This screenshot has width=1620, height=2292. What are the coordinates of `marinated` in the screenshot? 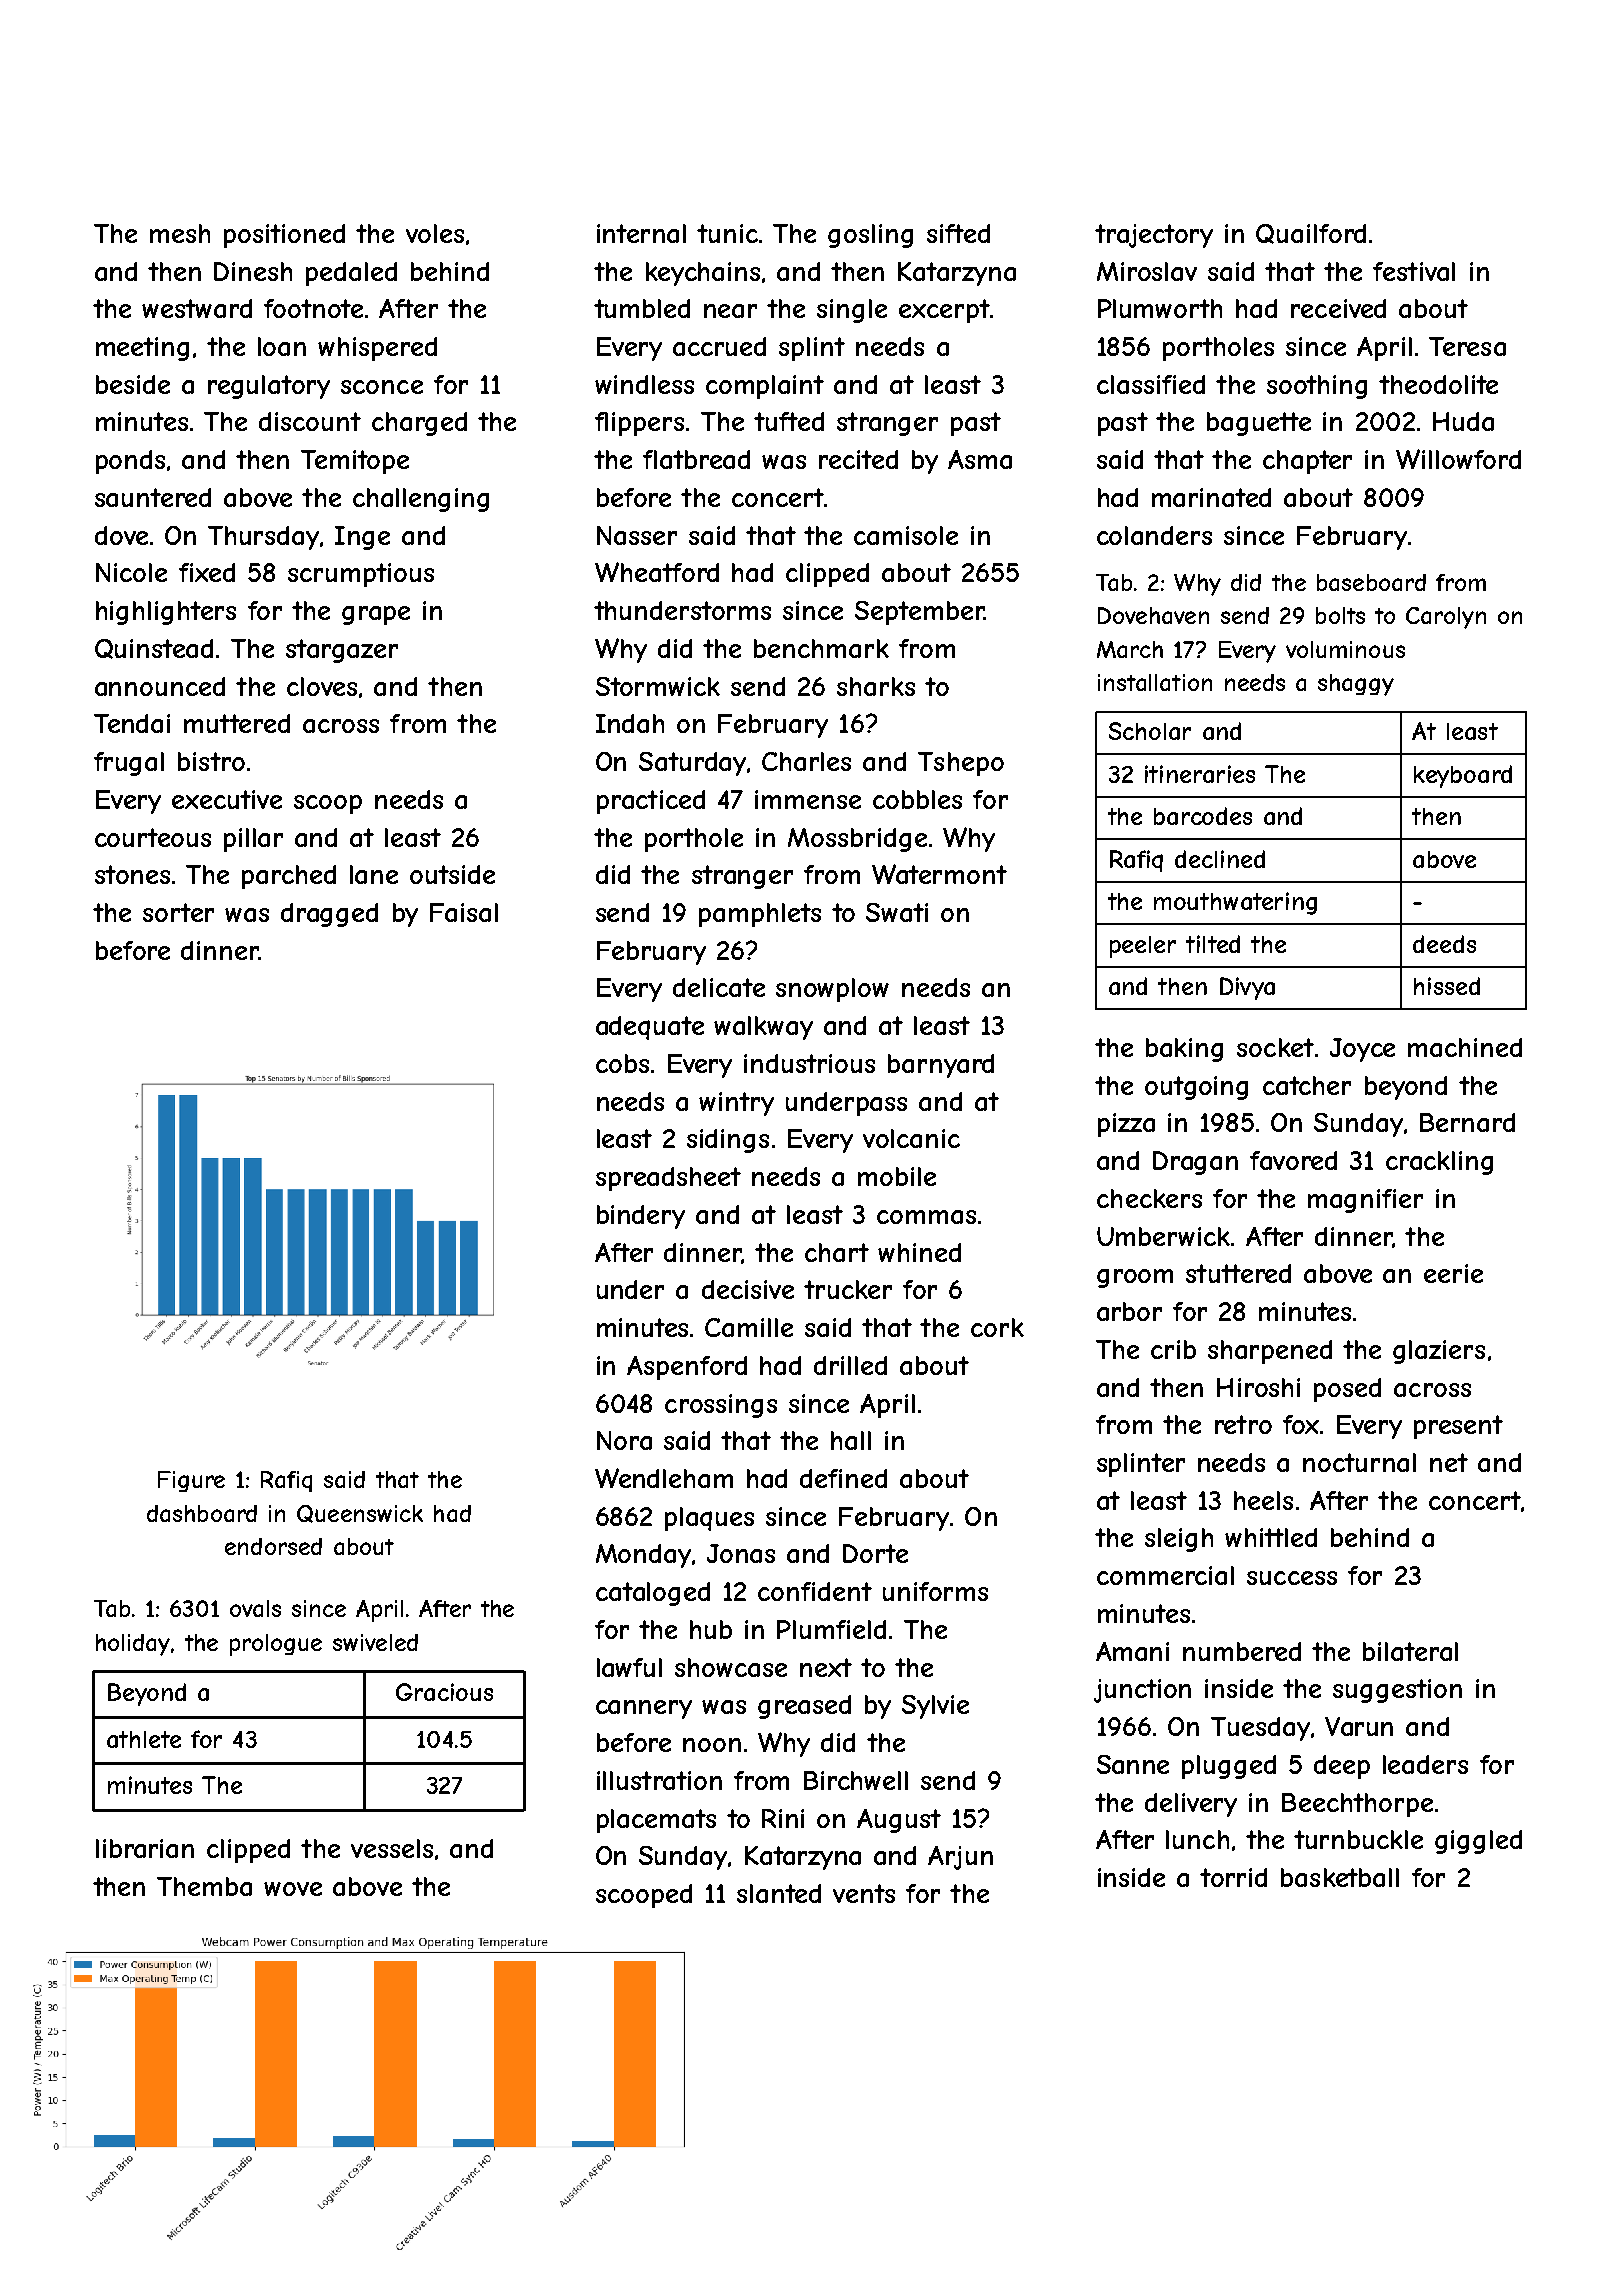 It's located at (1211, 497).
